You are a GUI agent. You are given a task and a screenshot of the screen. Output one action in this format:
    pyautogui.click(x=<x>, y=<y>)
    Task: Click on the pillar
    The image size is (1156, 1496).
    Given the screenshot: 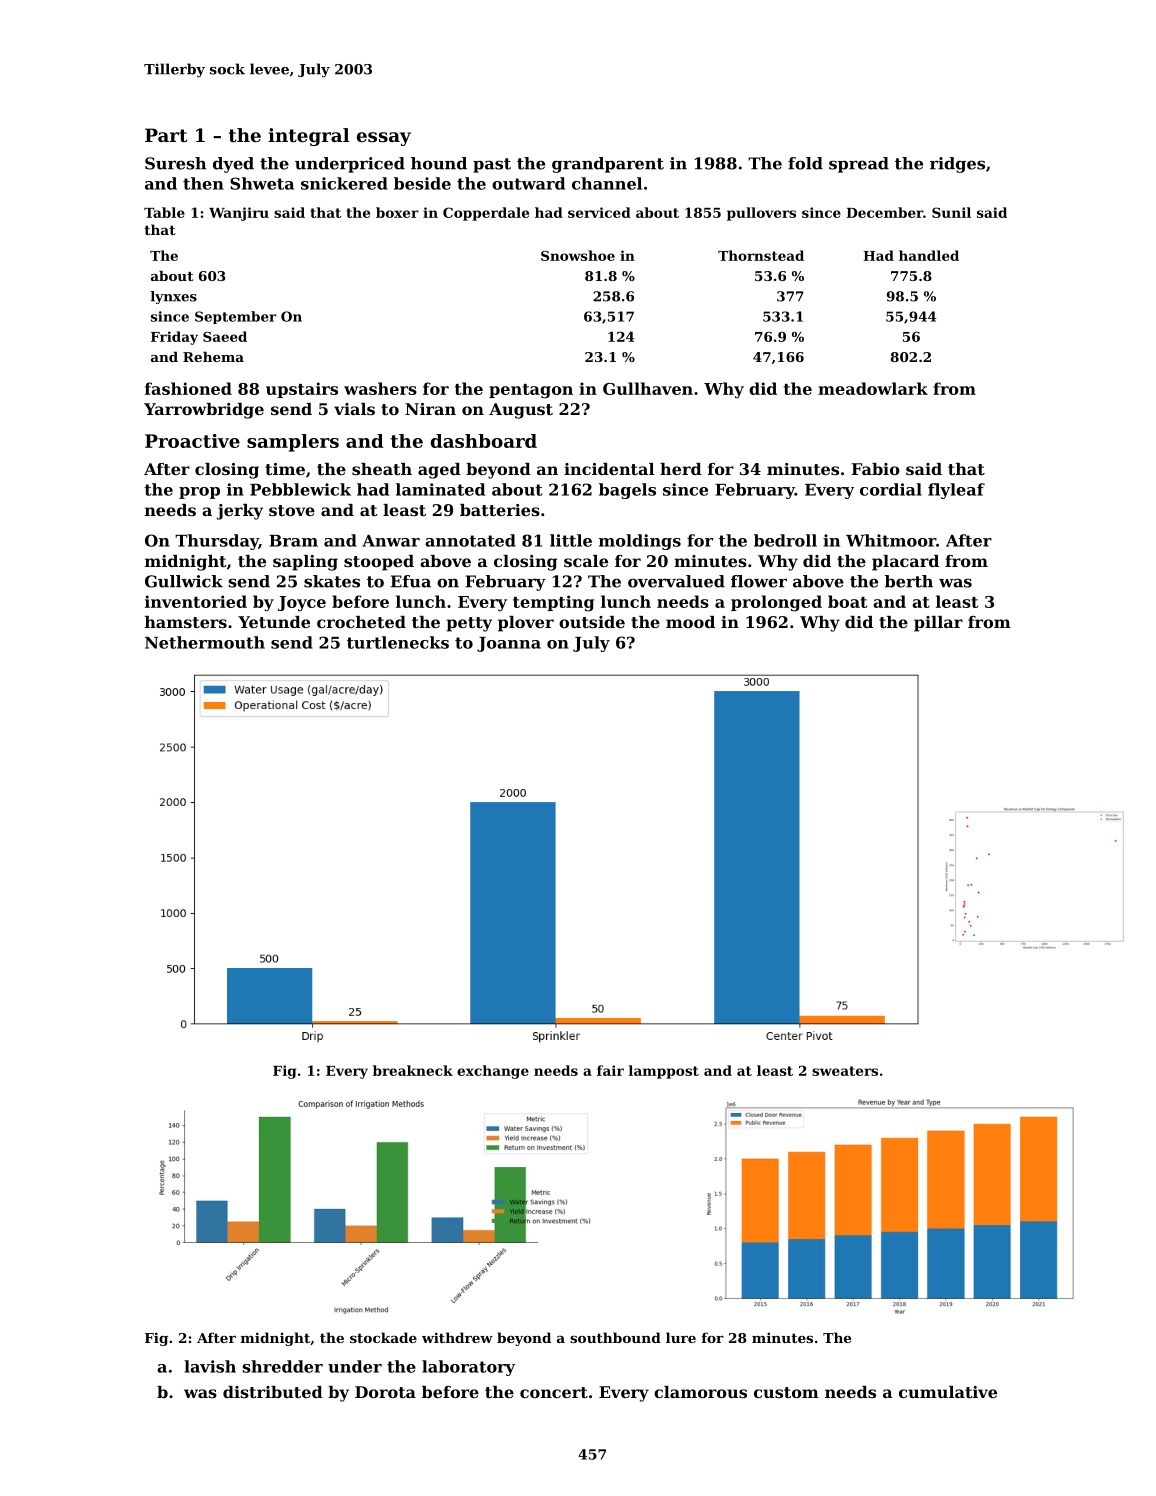 What is the action you would take?
    pyautogui.click(x=938, y=624)
